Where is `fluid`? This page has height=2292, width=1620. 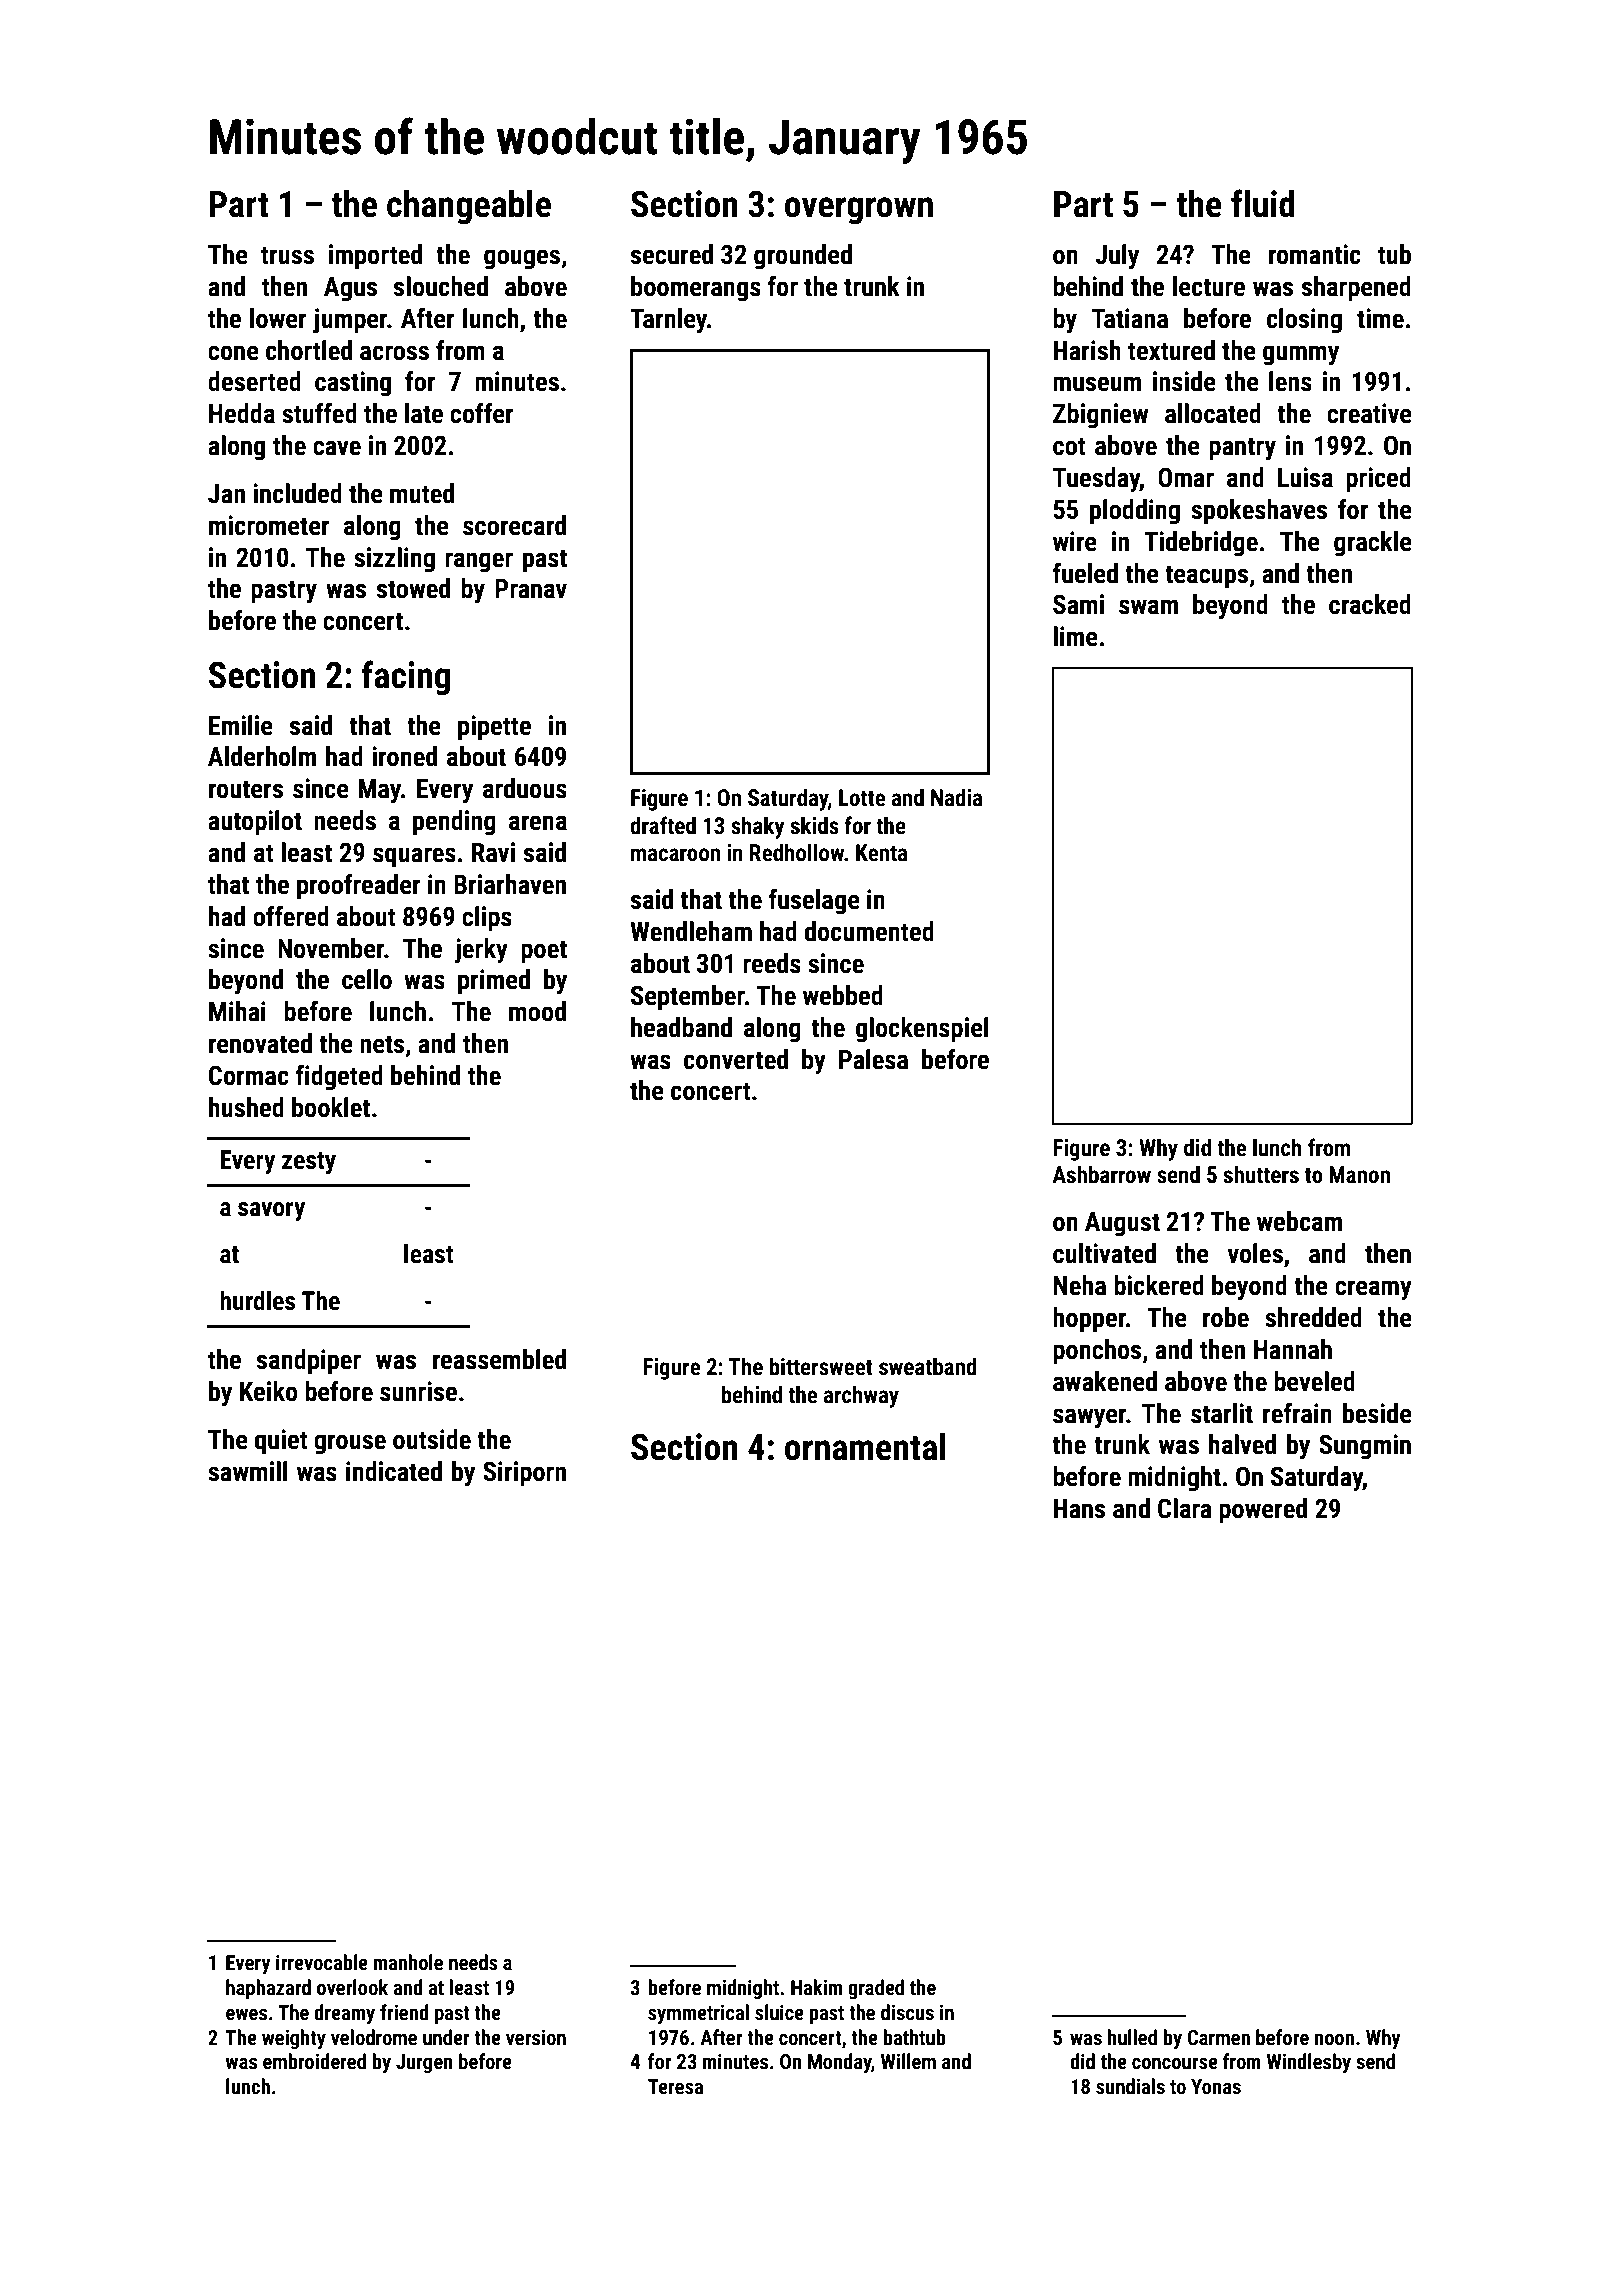 fluid is located at coordinates (1263, 203).
